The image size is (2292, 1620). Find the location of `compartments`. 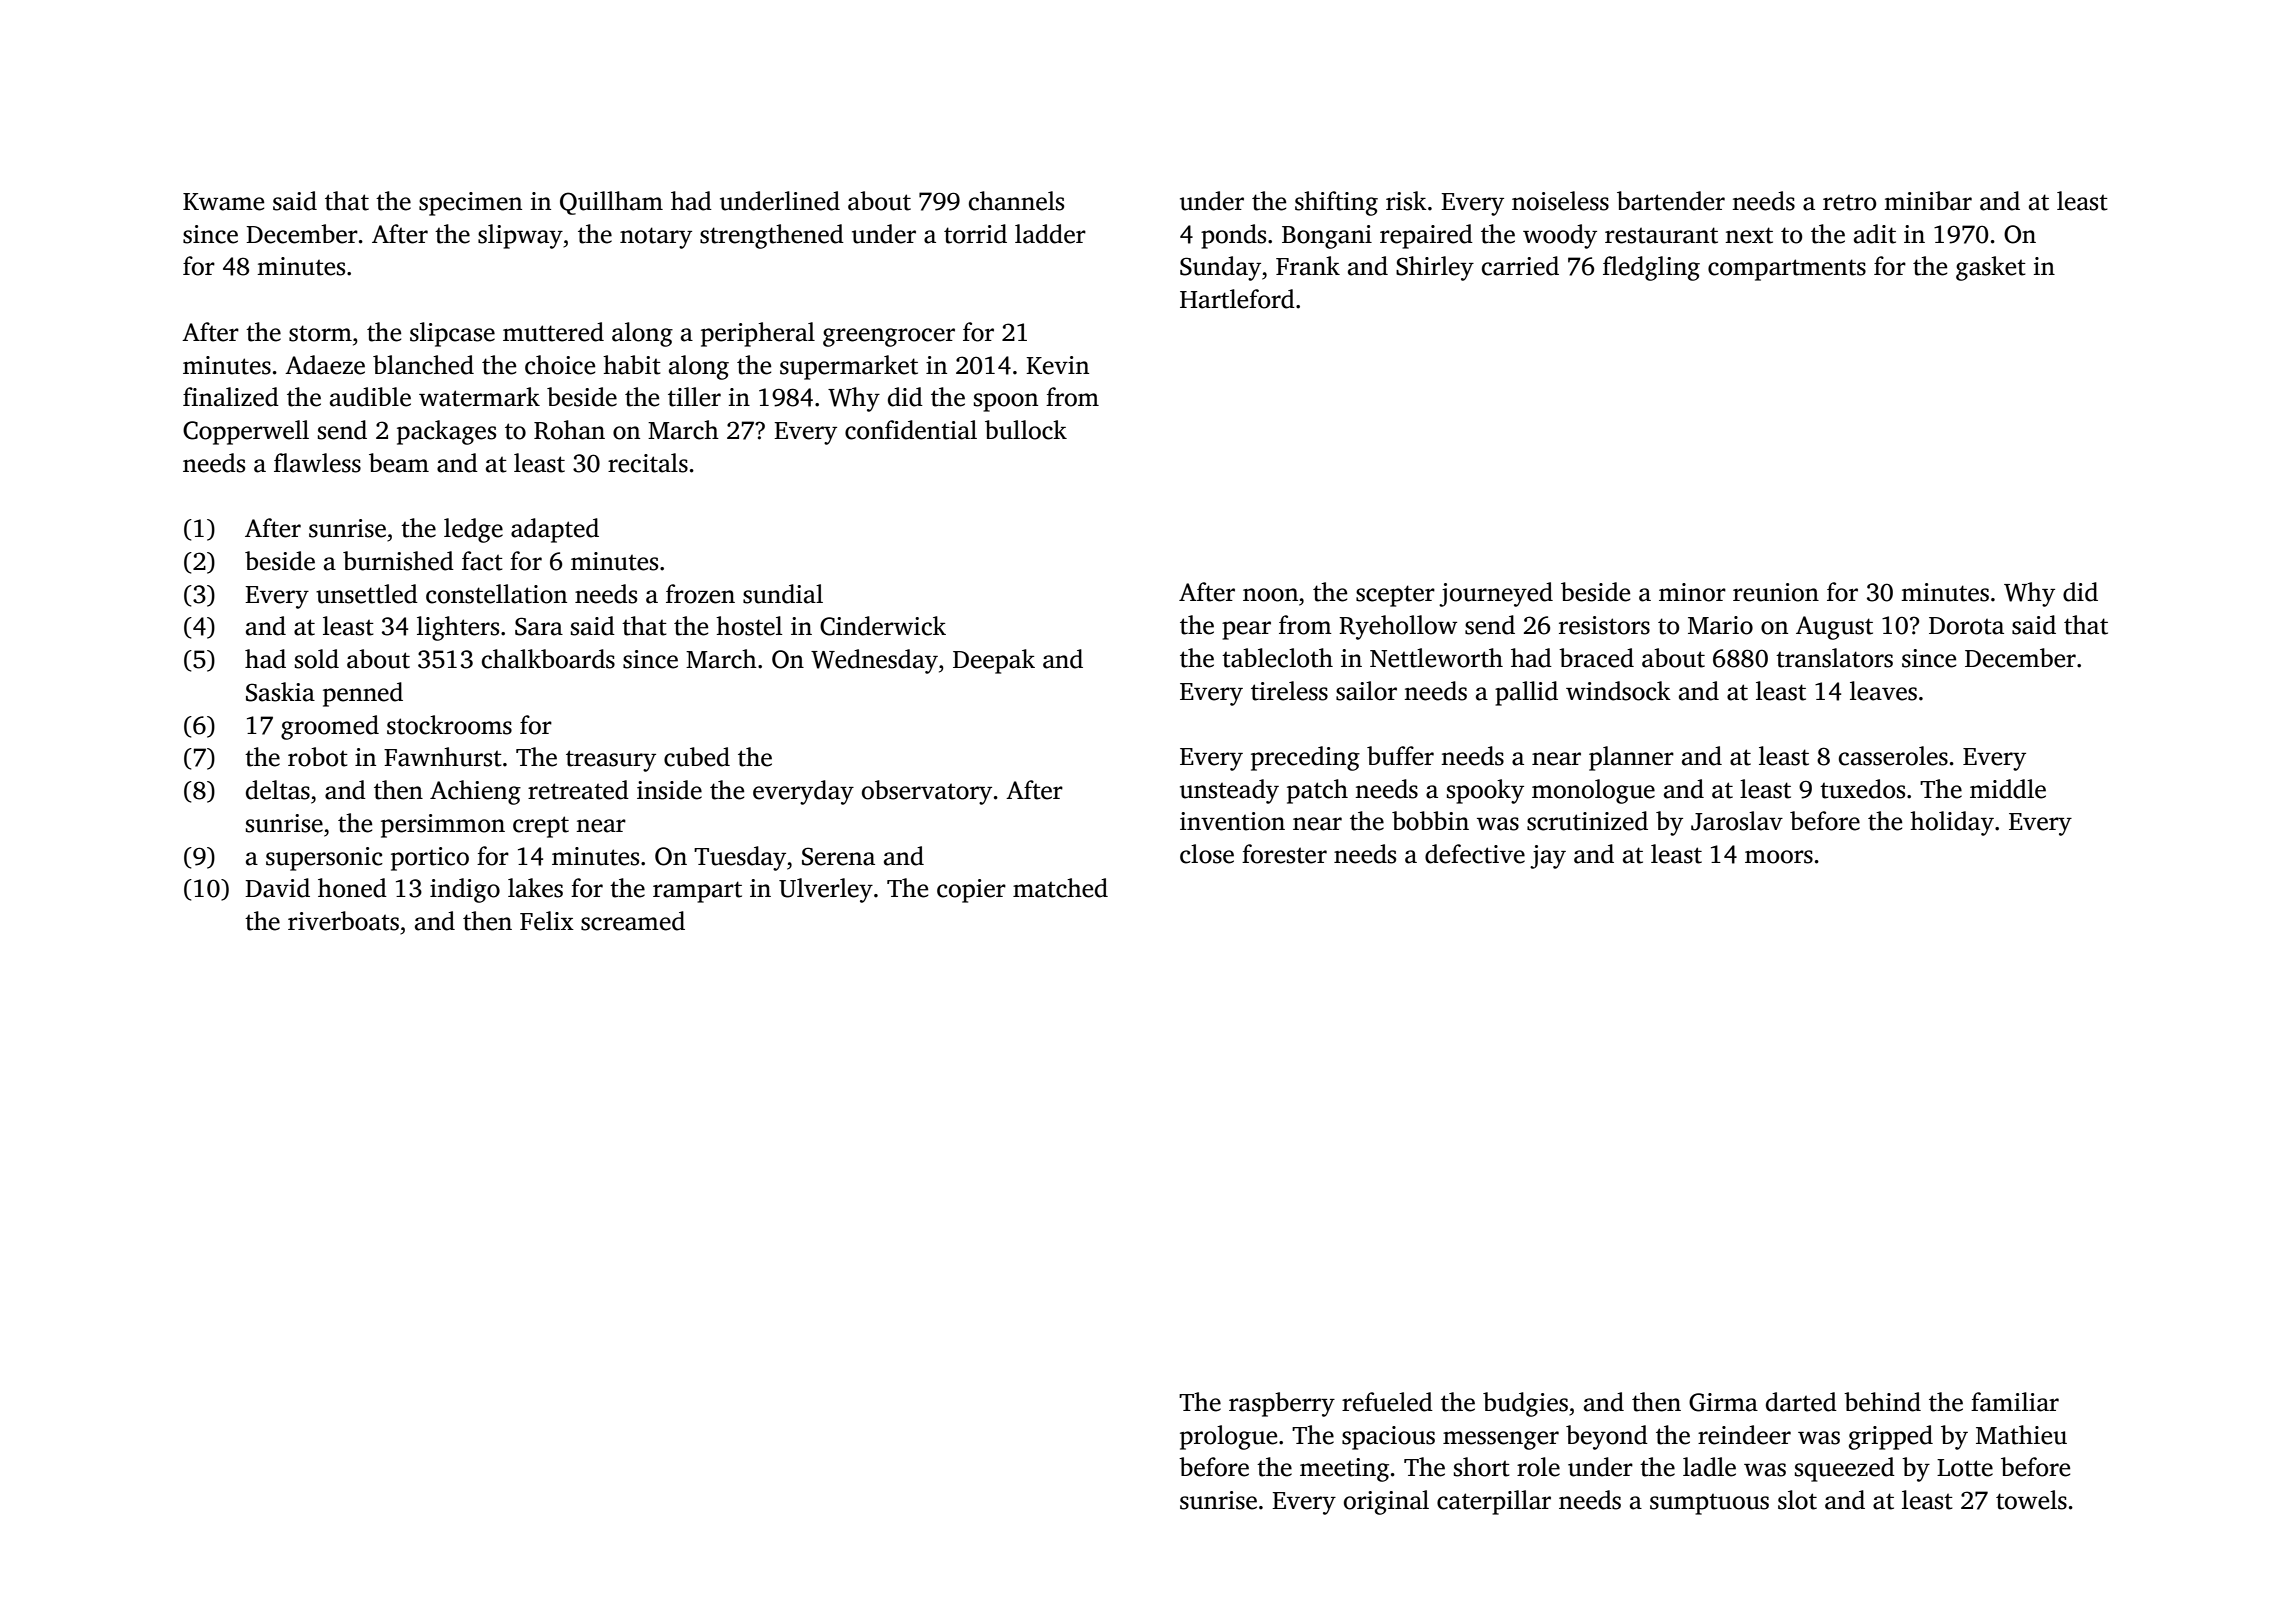

compartments is located at coordinates (1787, 270).
